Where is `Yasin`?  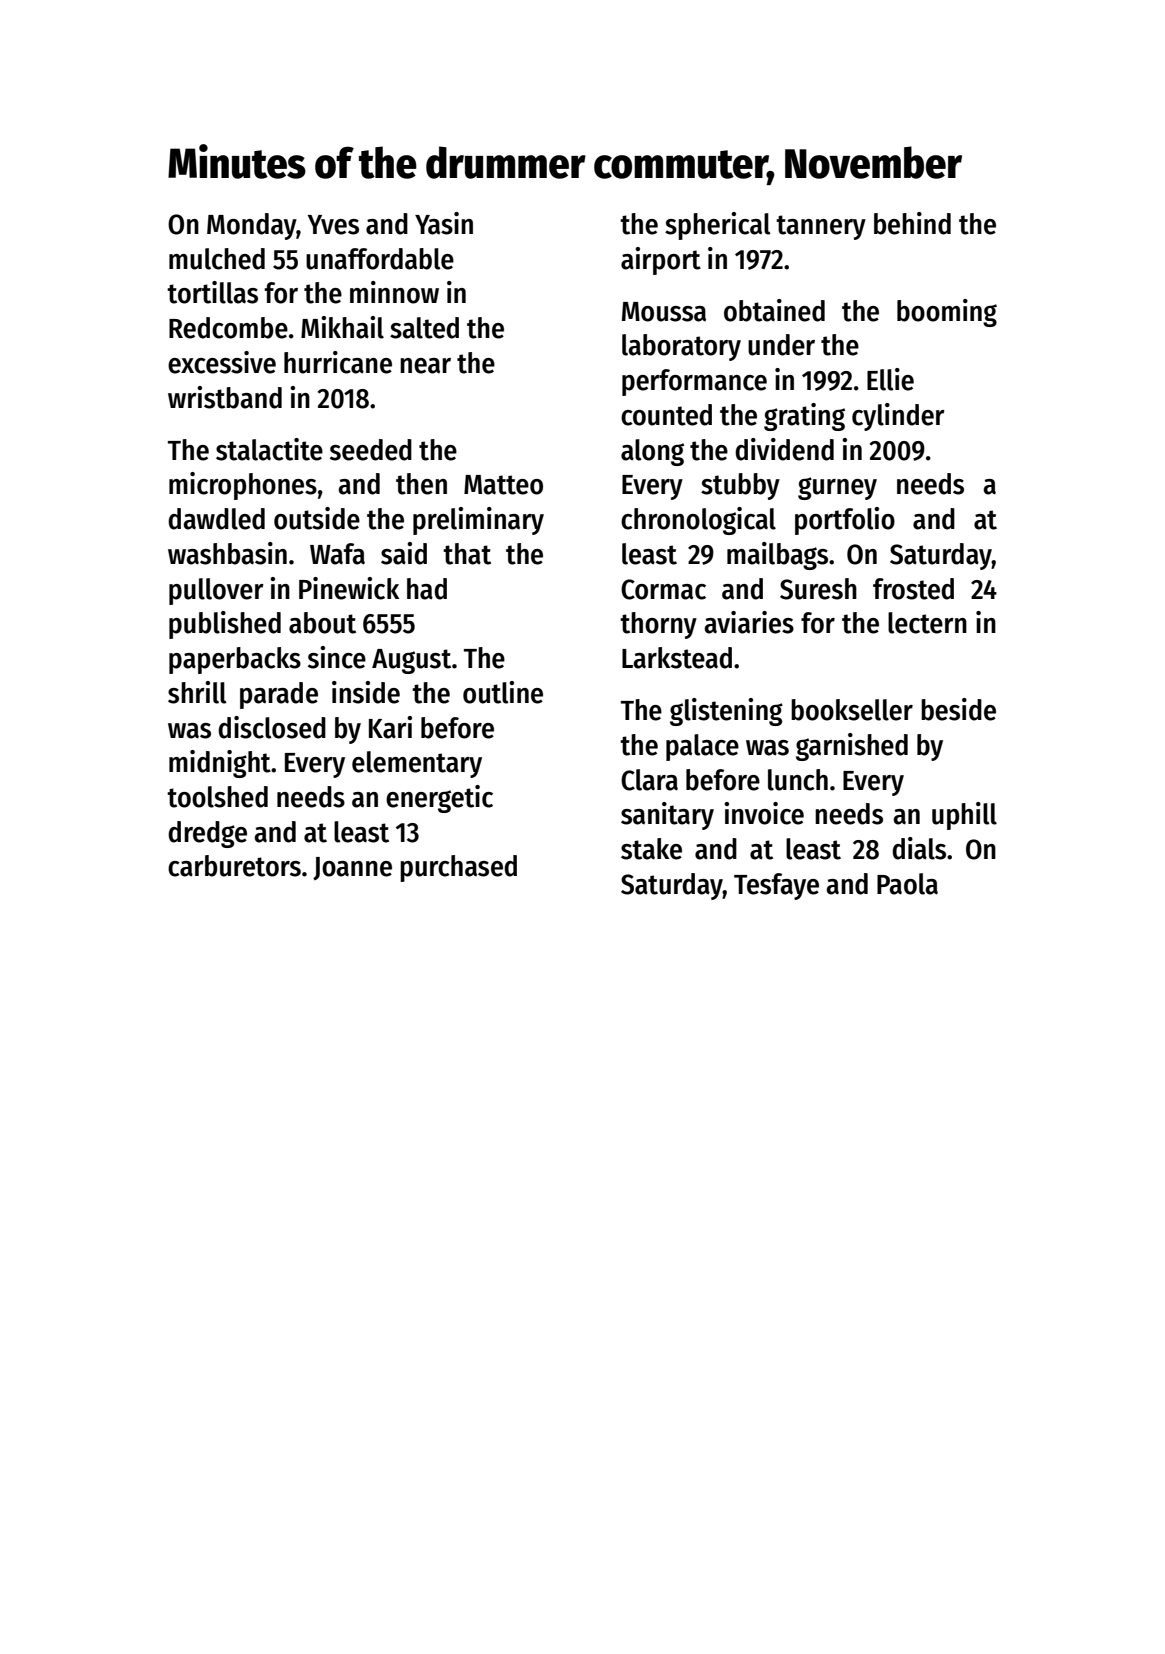 Yasin is located at coordinates (444, 223).
